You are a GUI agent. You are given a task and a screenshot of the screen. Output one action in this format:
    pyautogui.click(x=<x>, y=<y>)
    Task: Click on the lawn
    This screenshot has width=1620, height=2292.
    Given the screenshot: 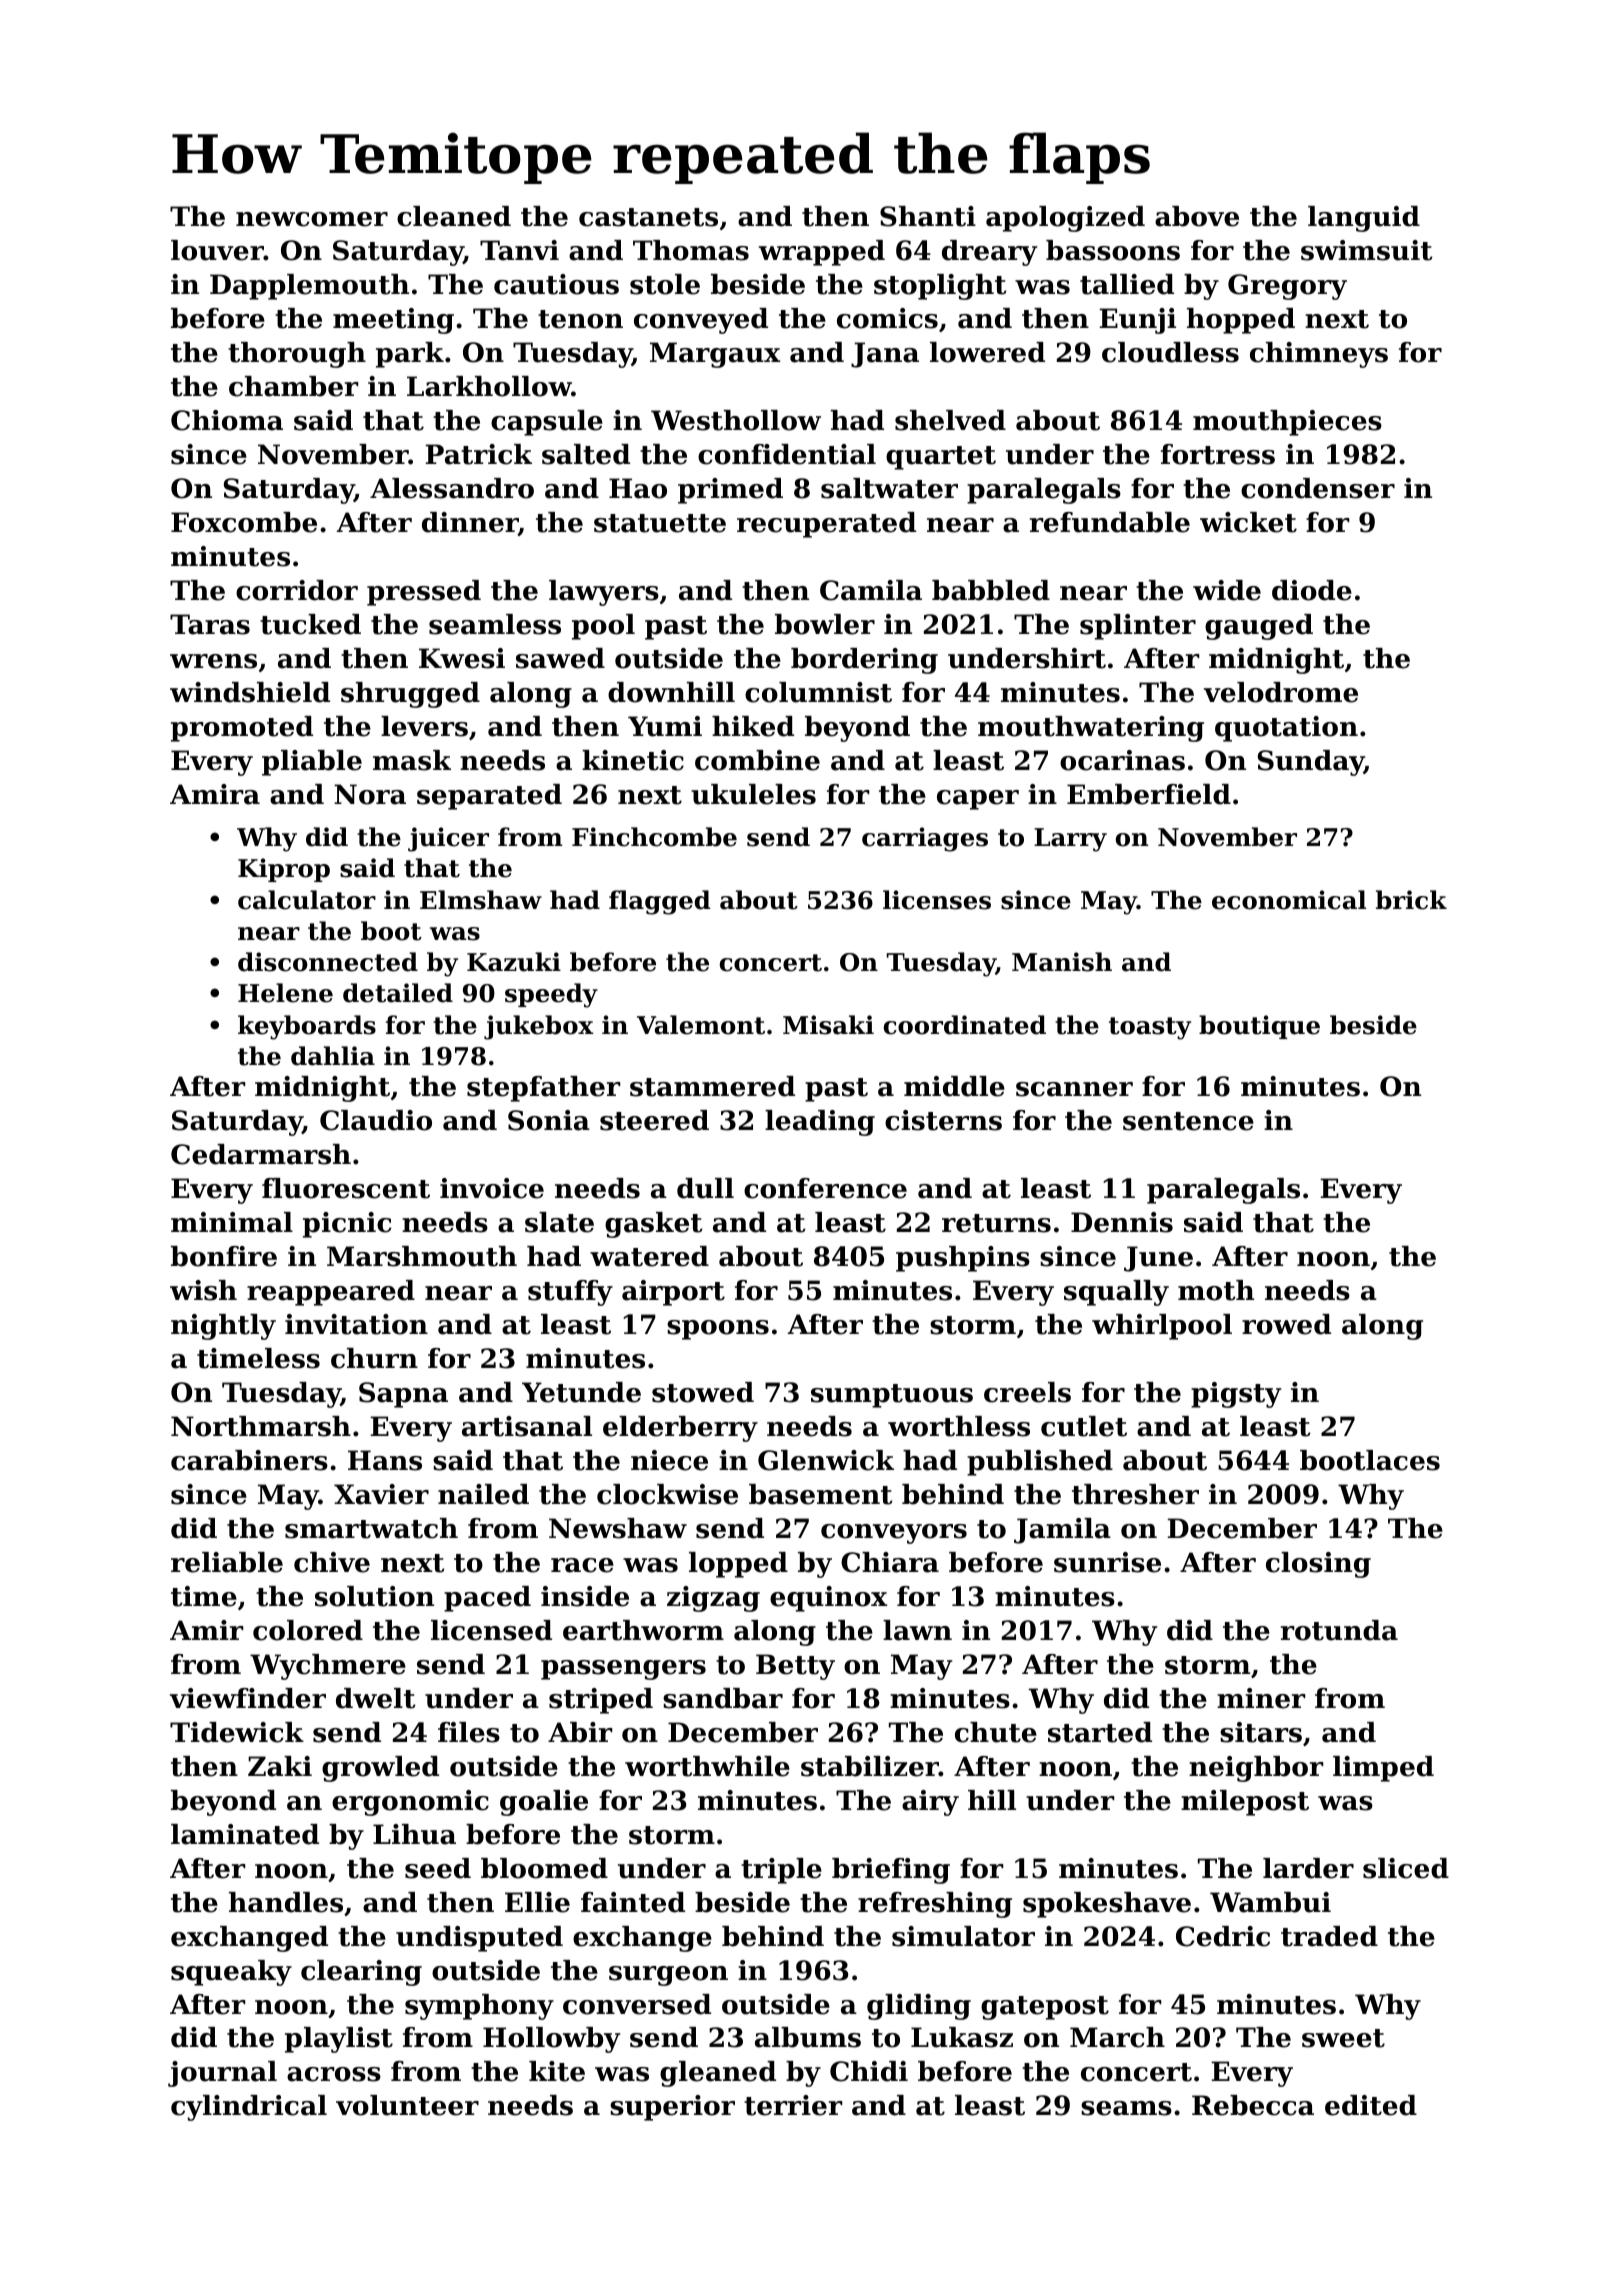 What is the action you would take?
    pyautogui.click(x=917, y=1630)
